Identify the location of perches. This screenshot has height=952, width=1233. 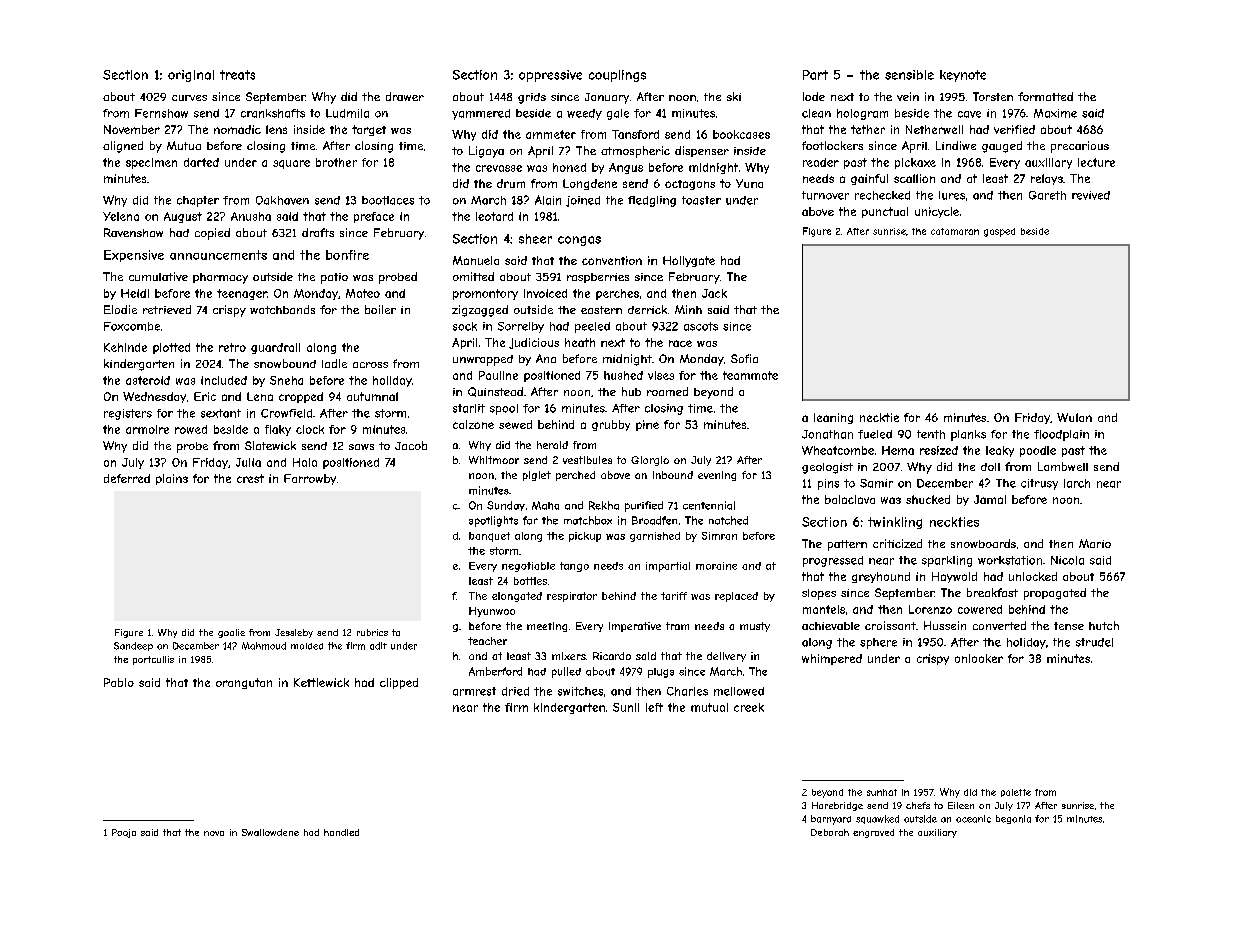
(617, 294).
